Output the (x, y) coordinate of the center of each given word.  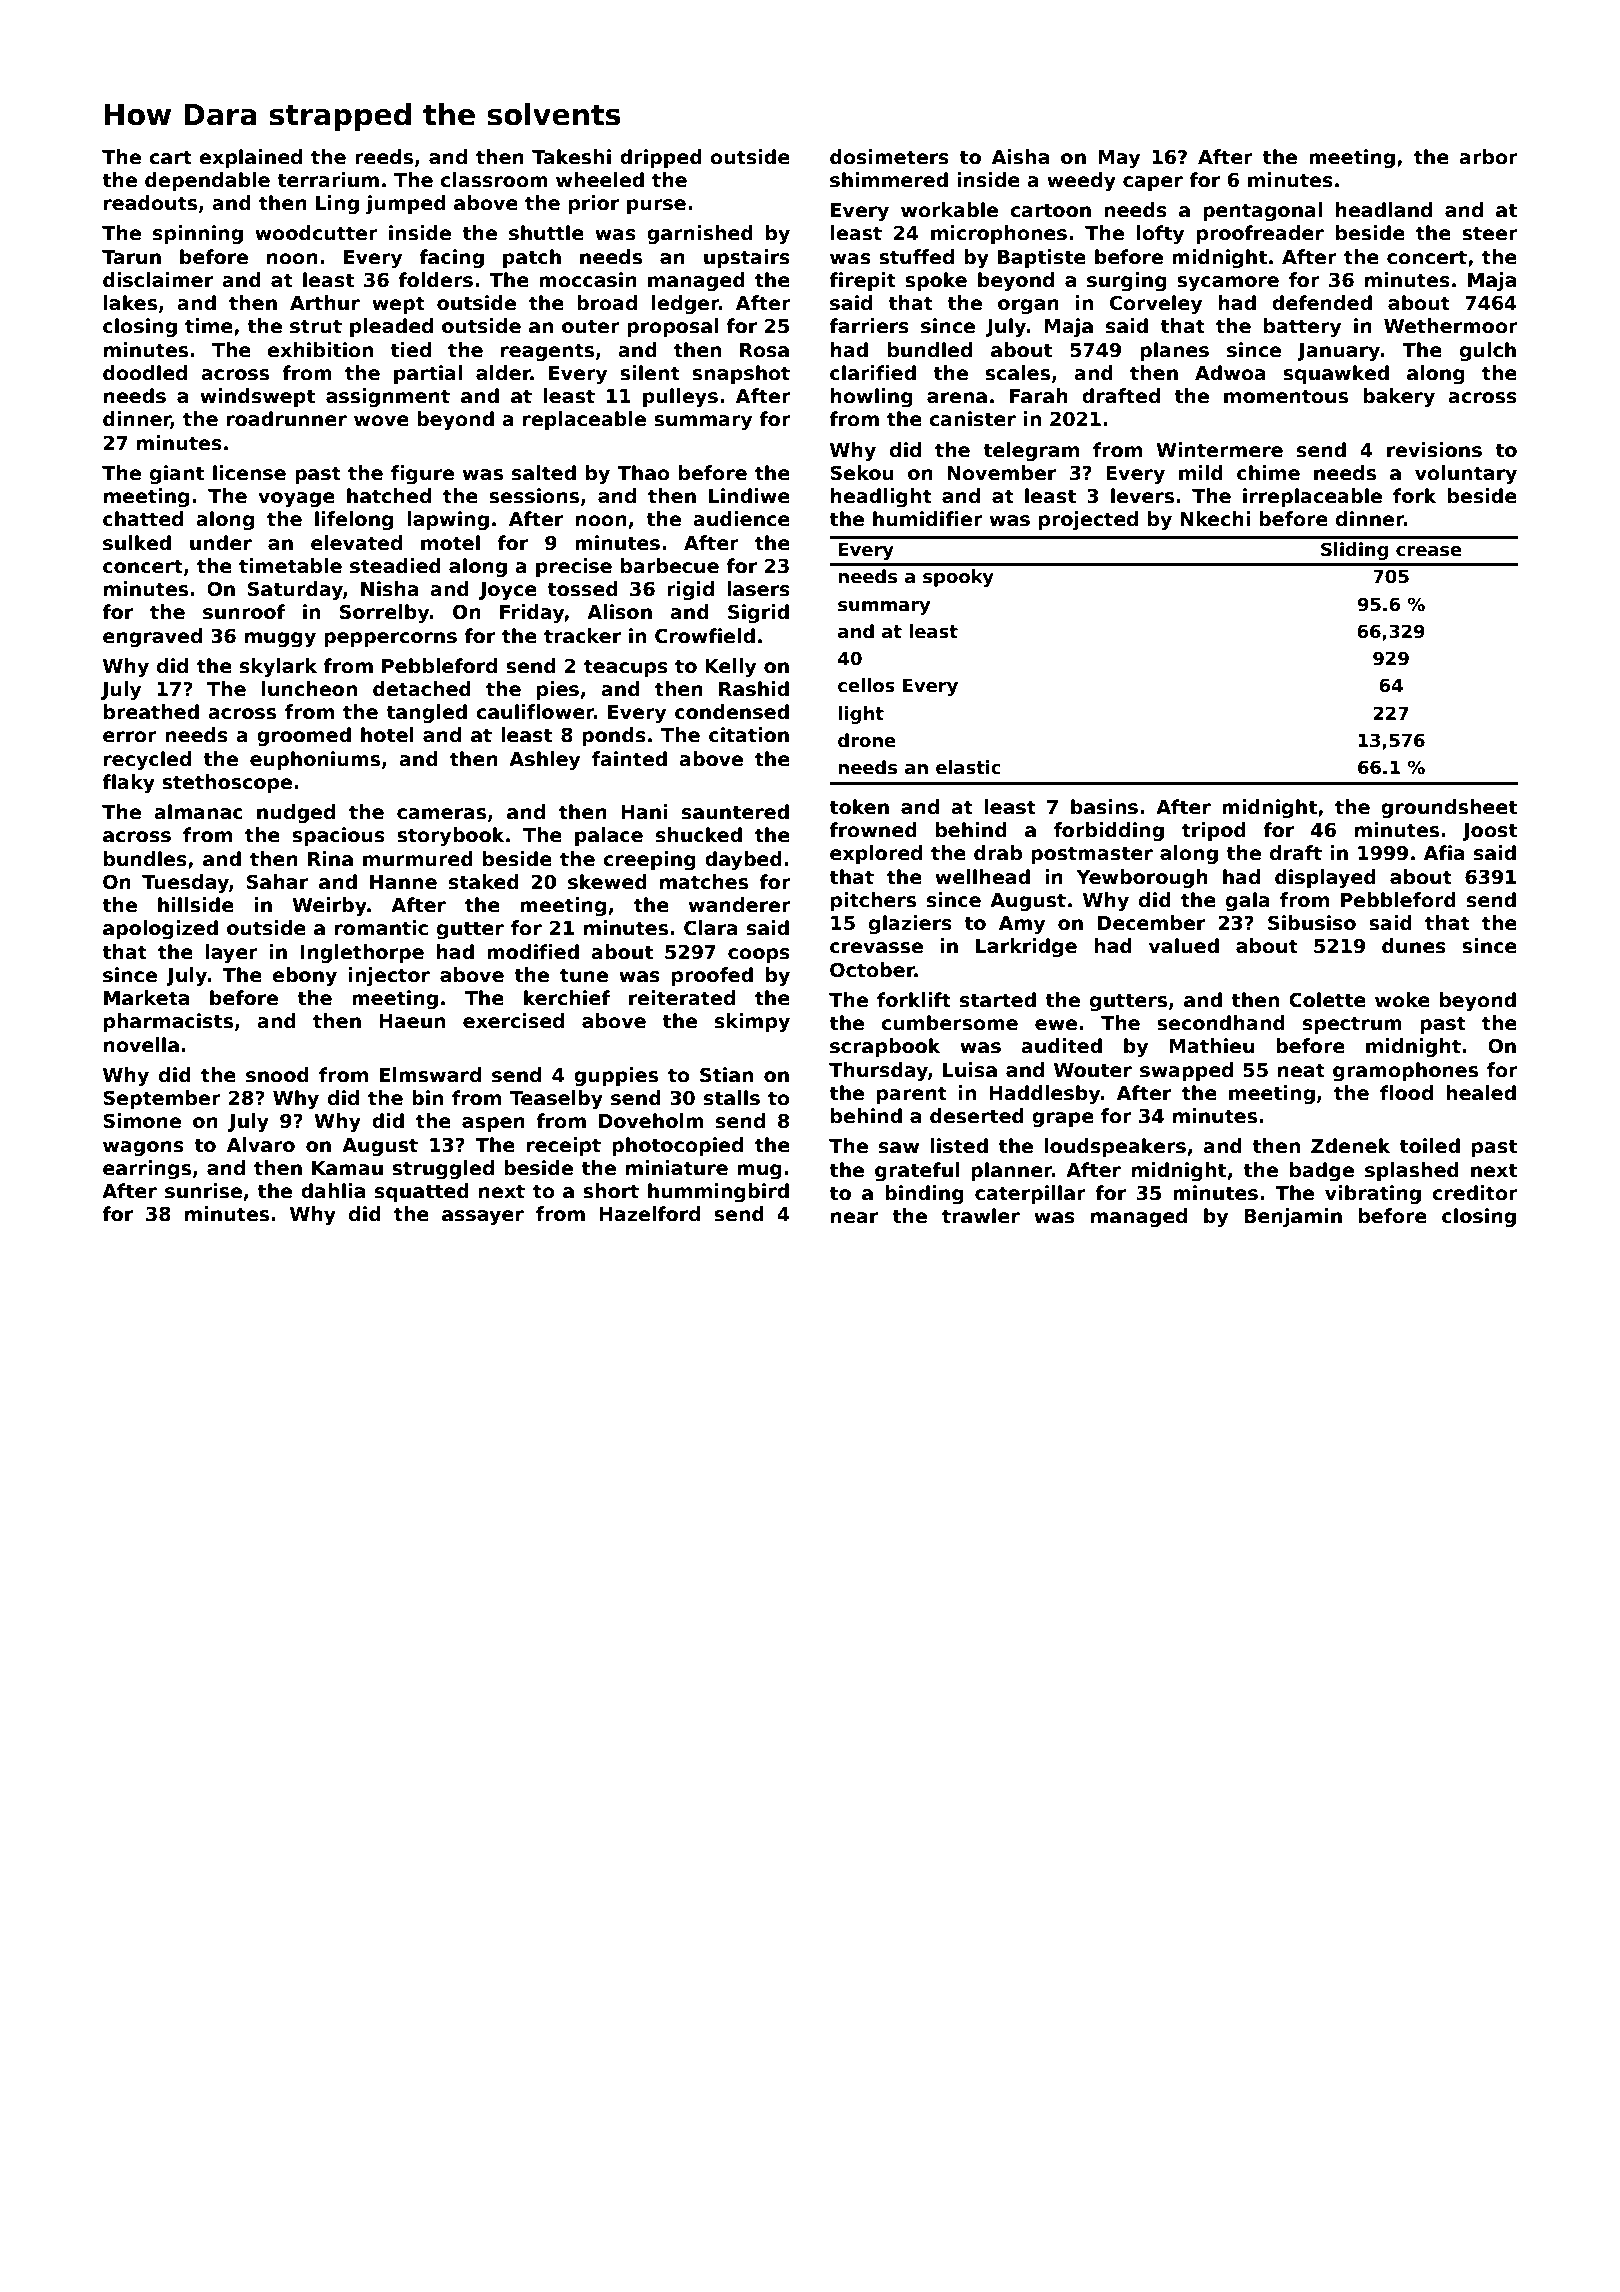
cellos (866, 685)
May (1119, 159)
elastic (968, 767)
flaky (128, 783)
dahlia (333, 1191)
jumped (406, 204)
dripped (661, 158)
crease (1429, 551)
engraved (152, 637)
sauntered (735, 812)
